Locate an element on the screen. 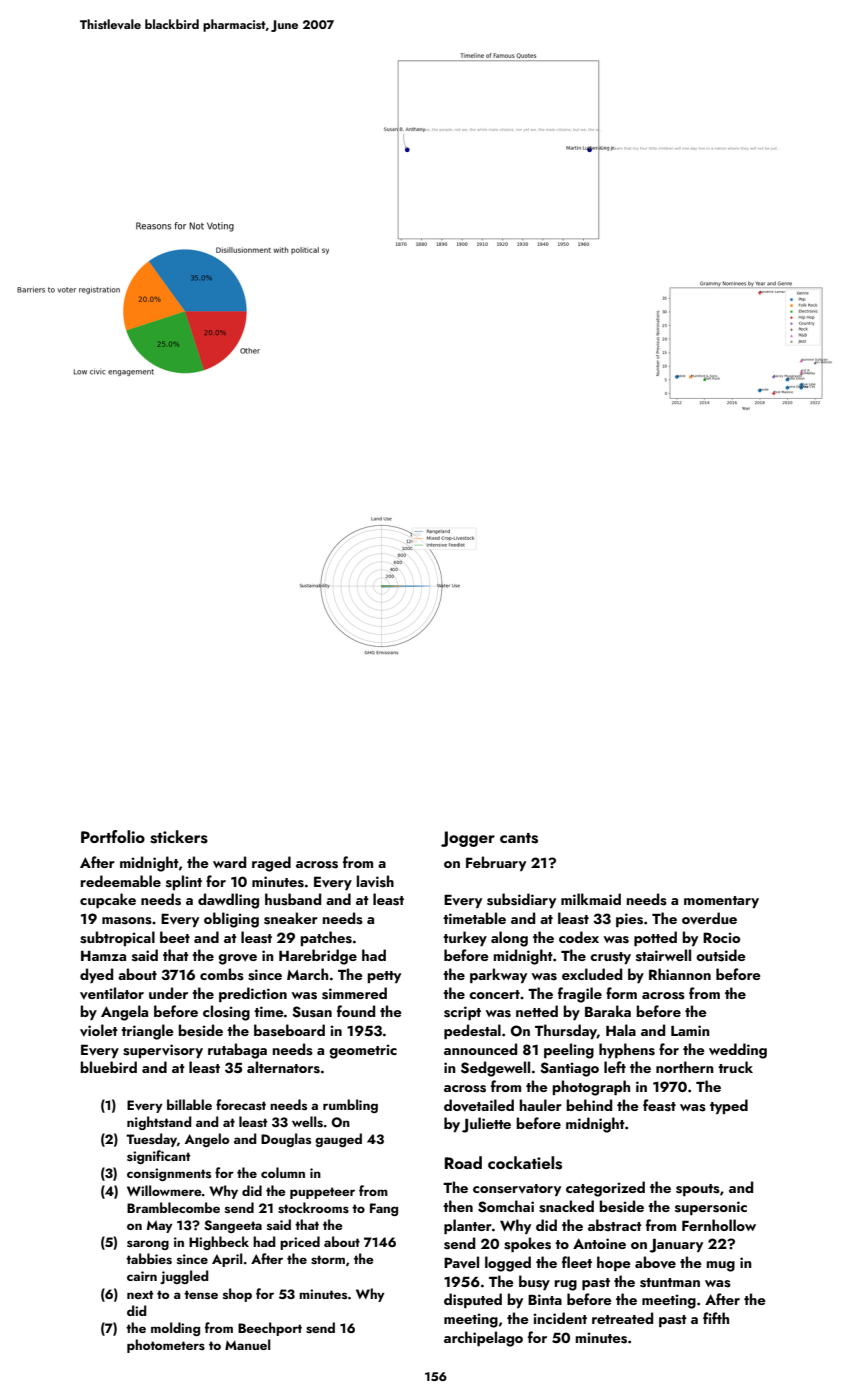 The height and width of the screenshot is (1400, 849). categorized is located at coordinates (605, 1189).
